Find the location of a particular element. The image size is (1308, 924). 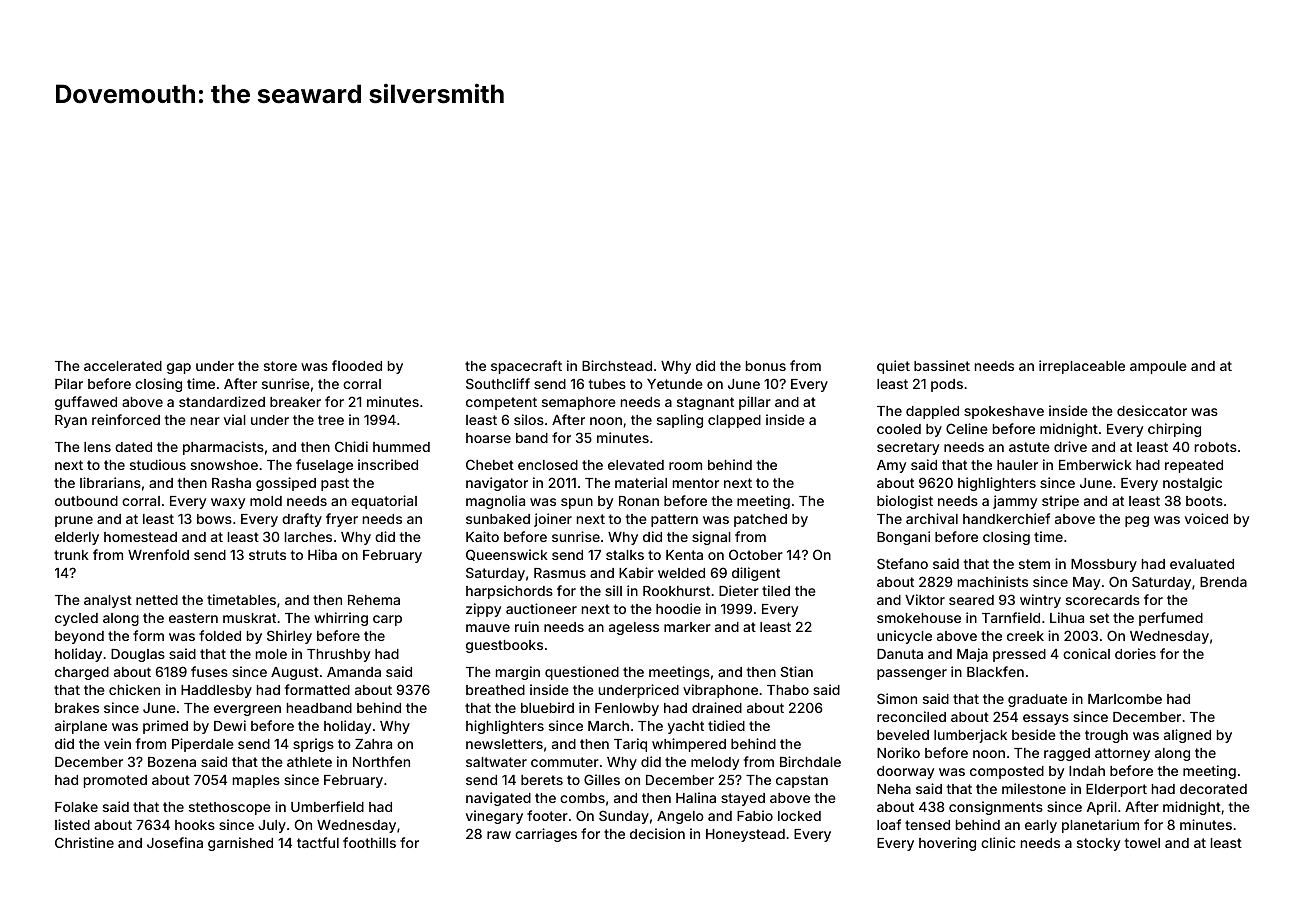

Christine is located at coordinates (84, 842).
